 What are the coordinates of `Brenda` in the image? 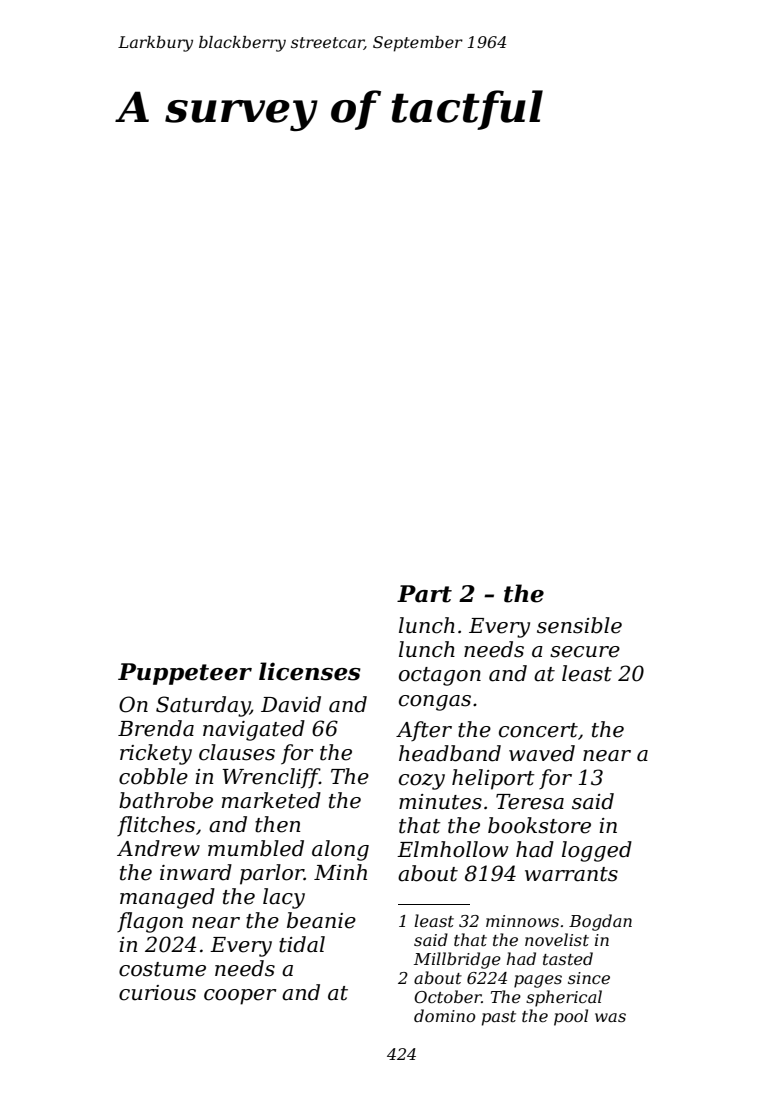 It's located at (156, 728).
